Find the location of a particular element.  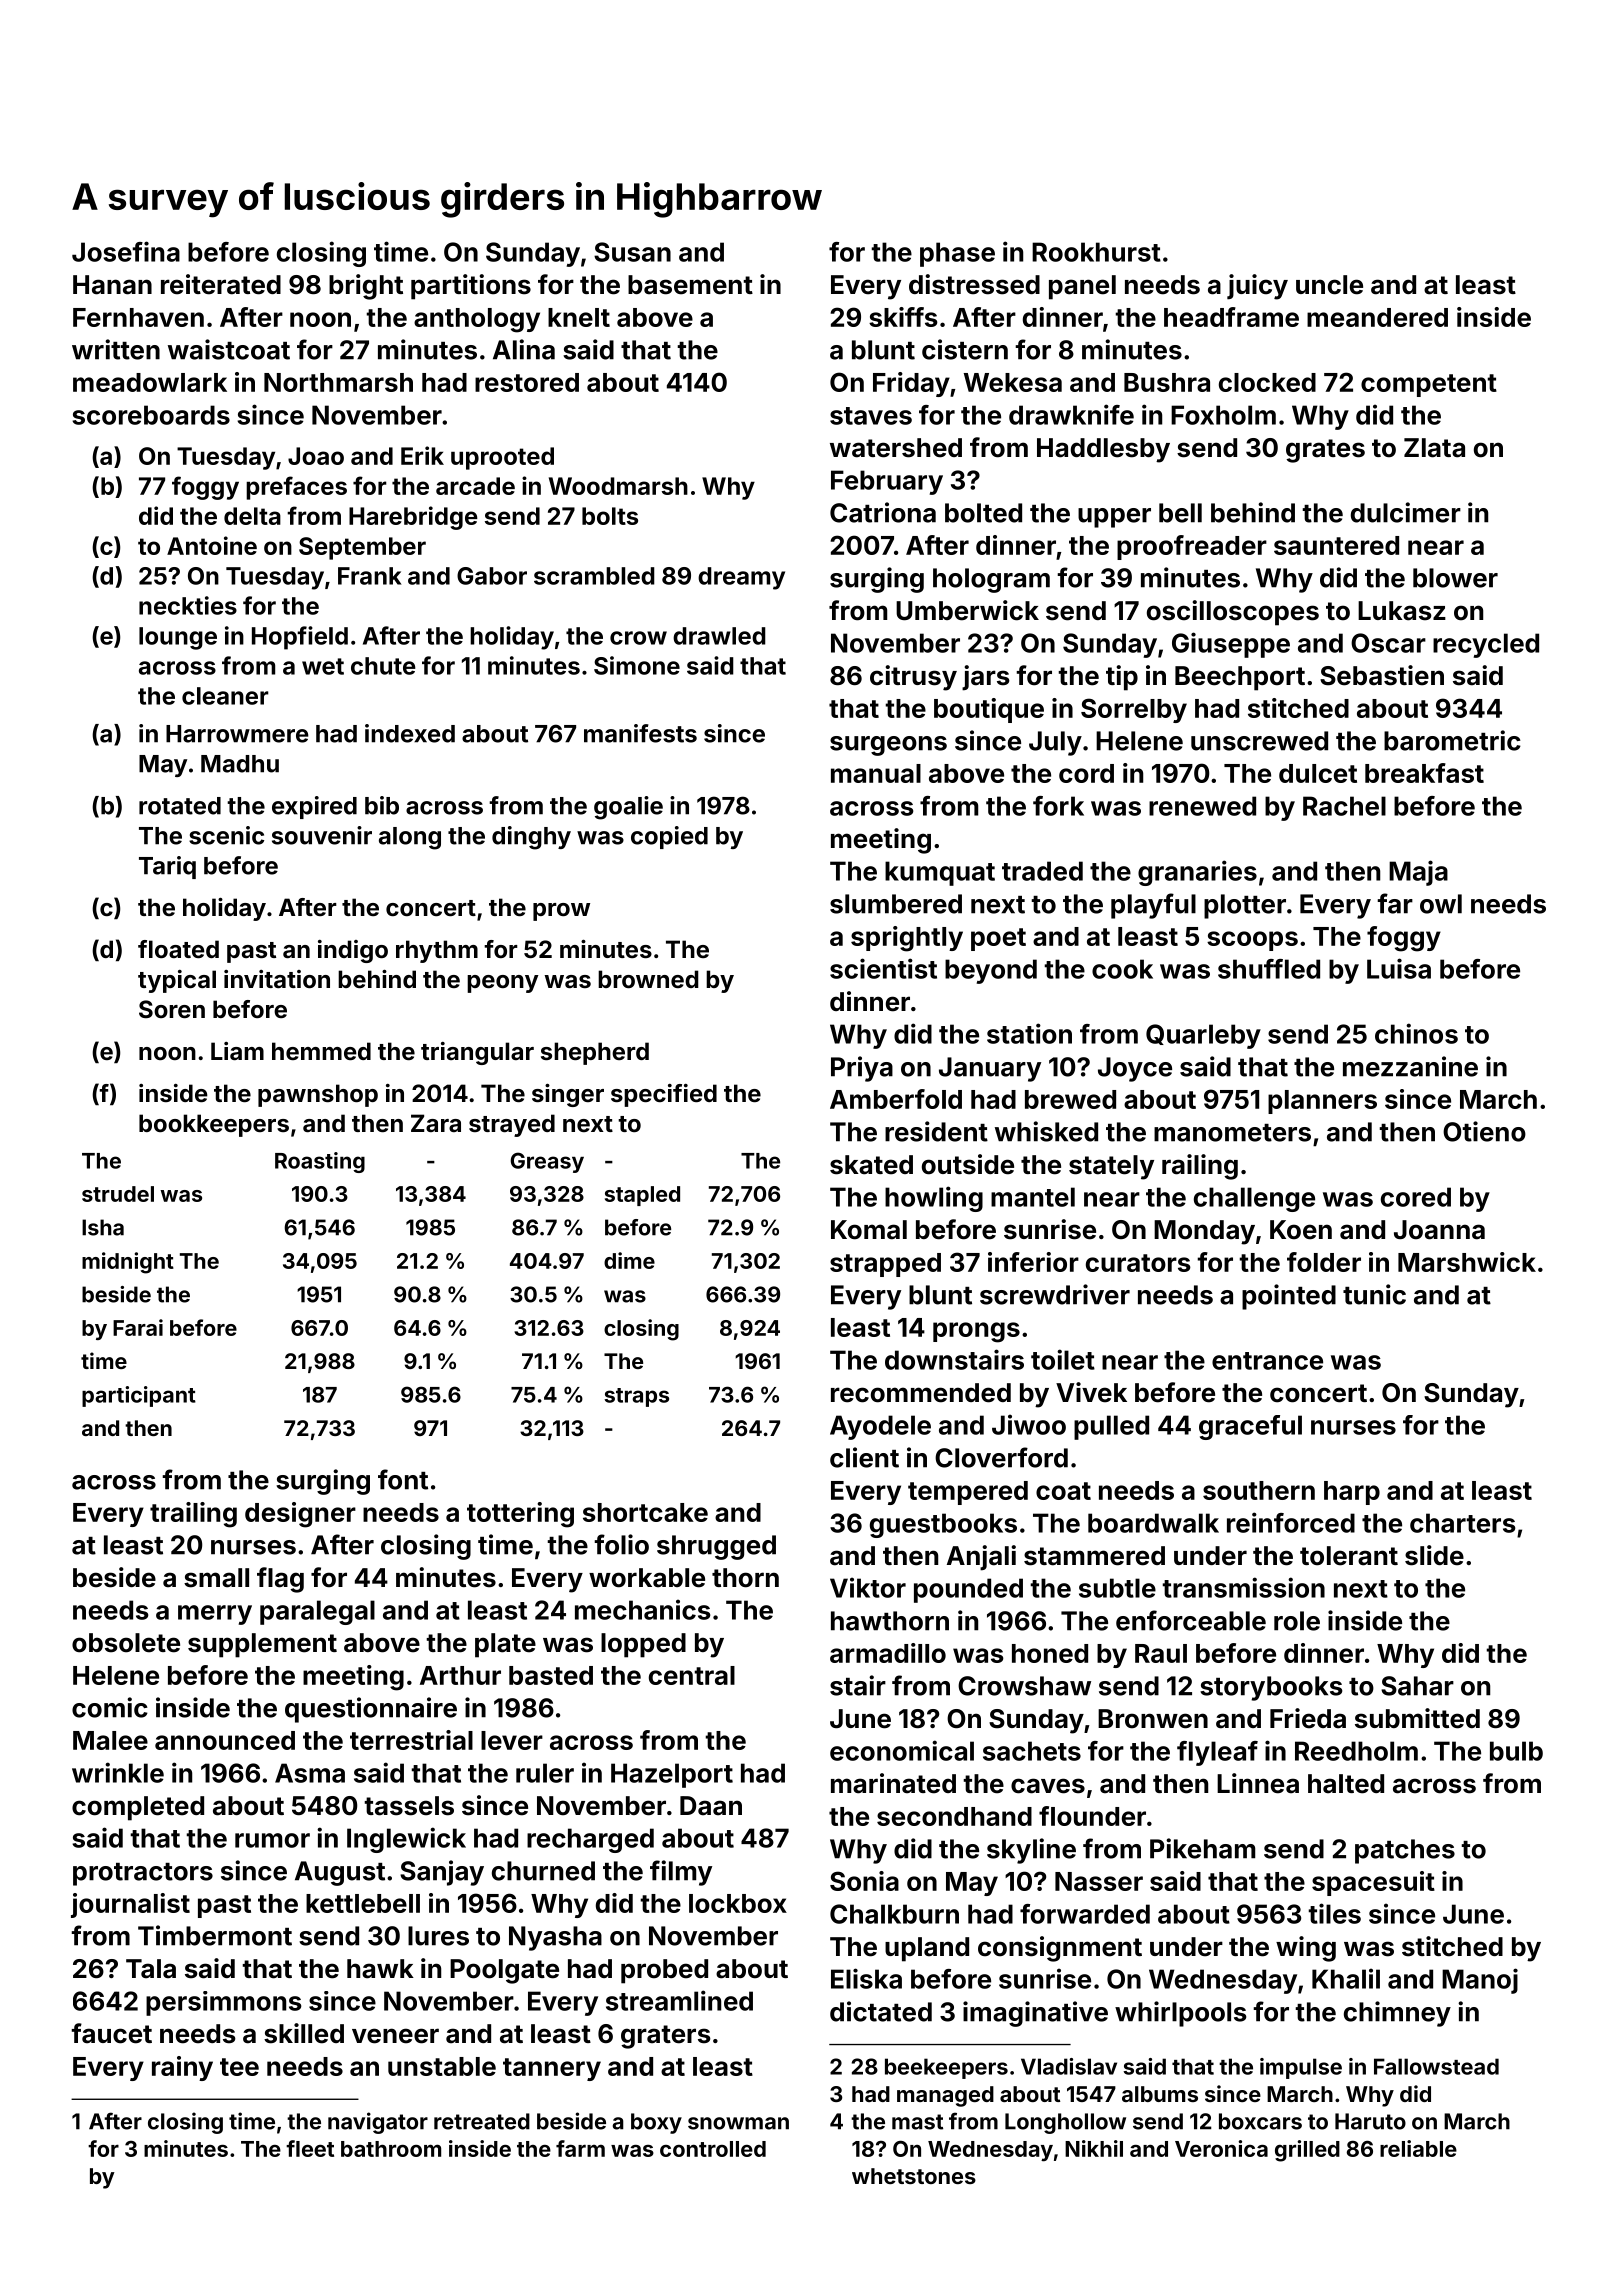

font is located at coordinates (403, 1479).
